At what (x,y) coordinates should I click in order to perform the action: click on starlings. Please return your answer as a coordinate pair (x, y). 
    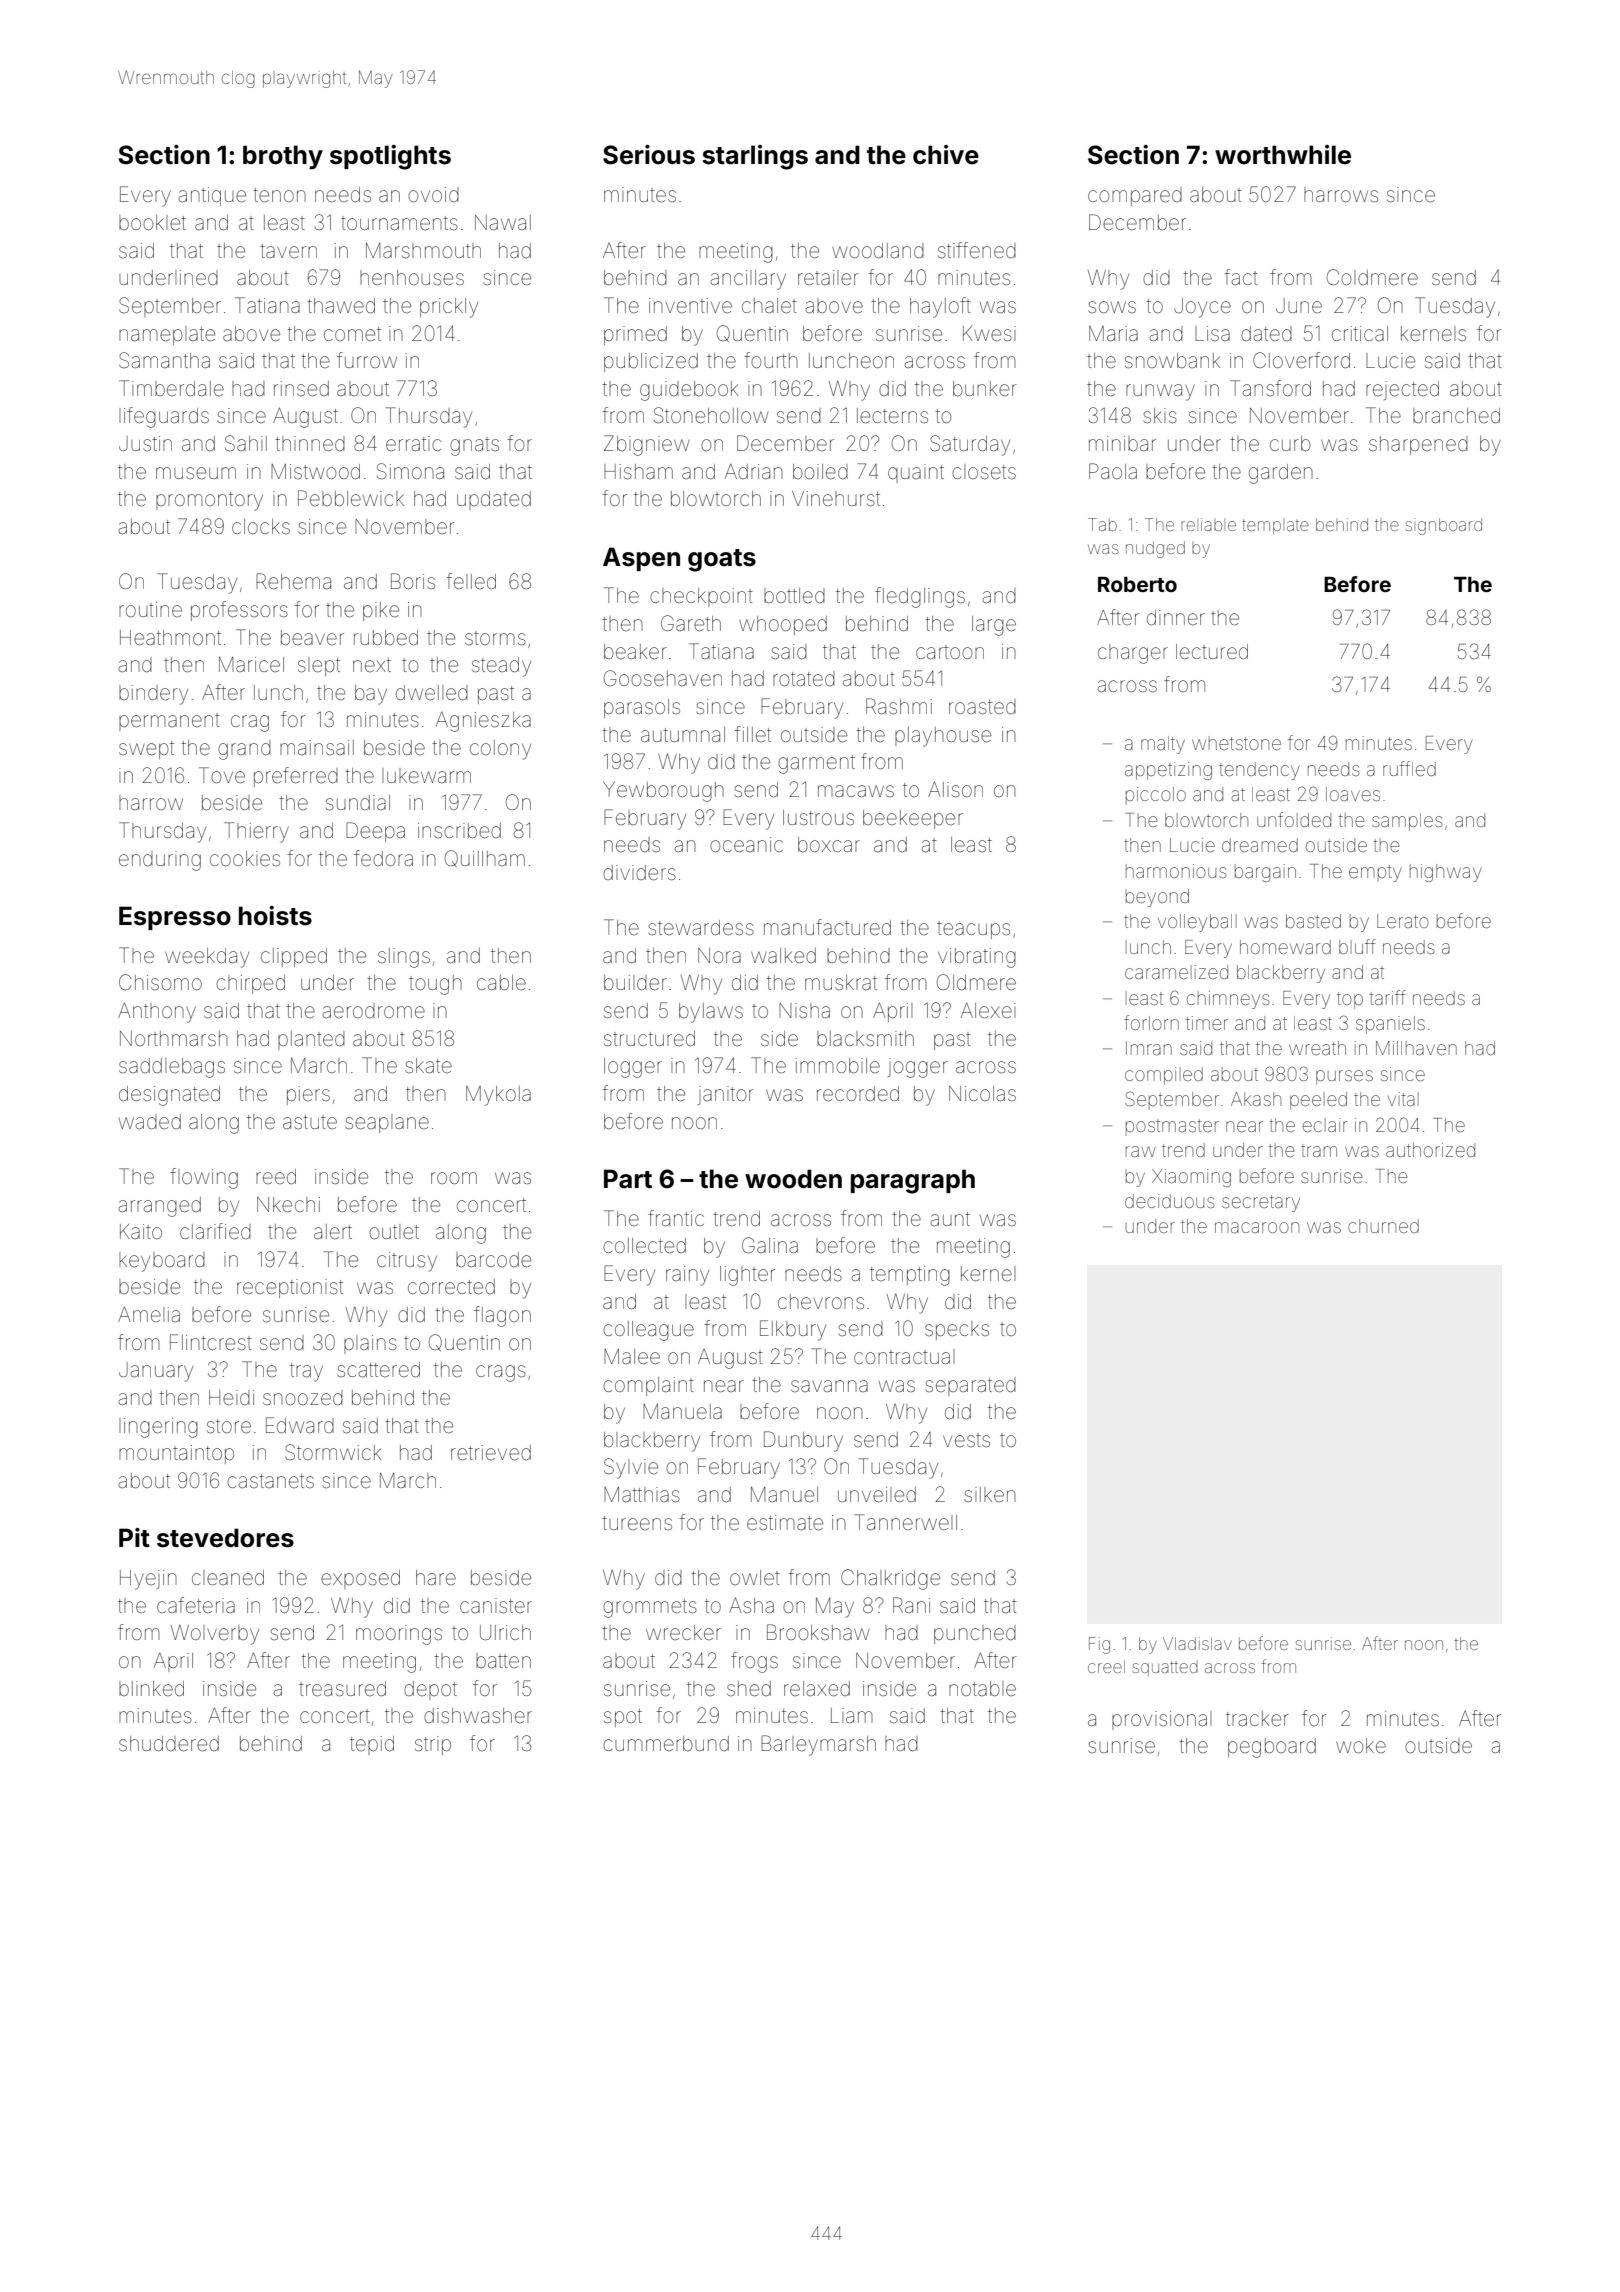
    Looking at the image, I should click on (755, 157).
